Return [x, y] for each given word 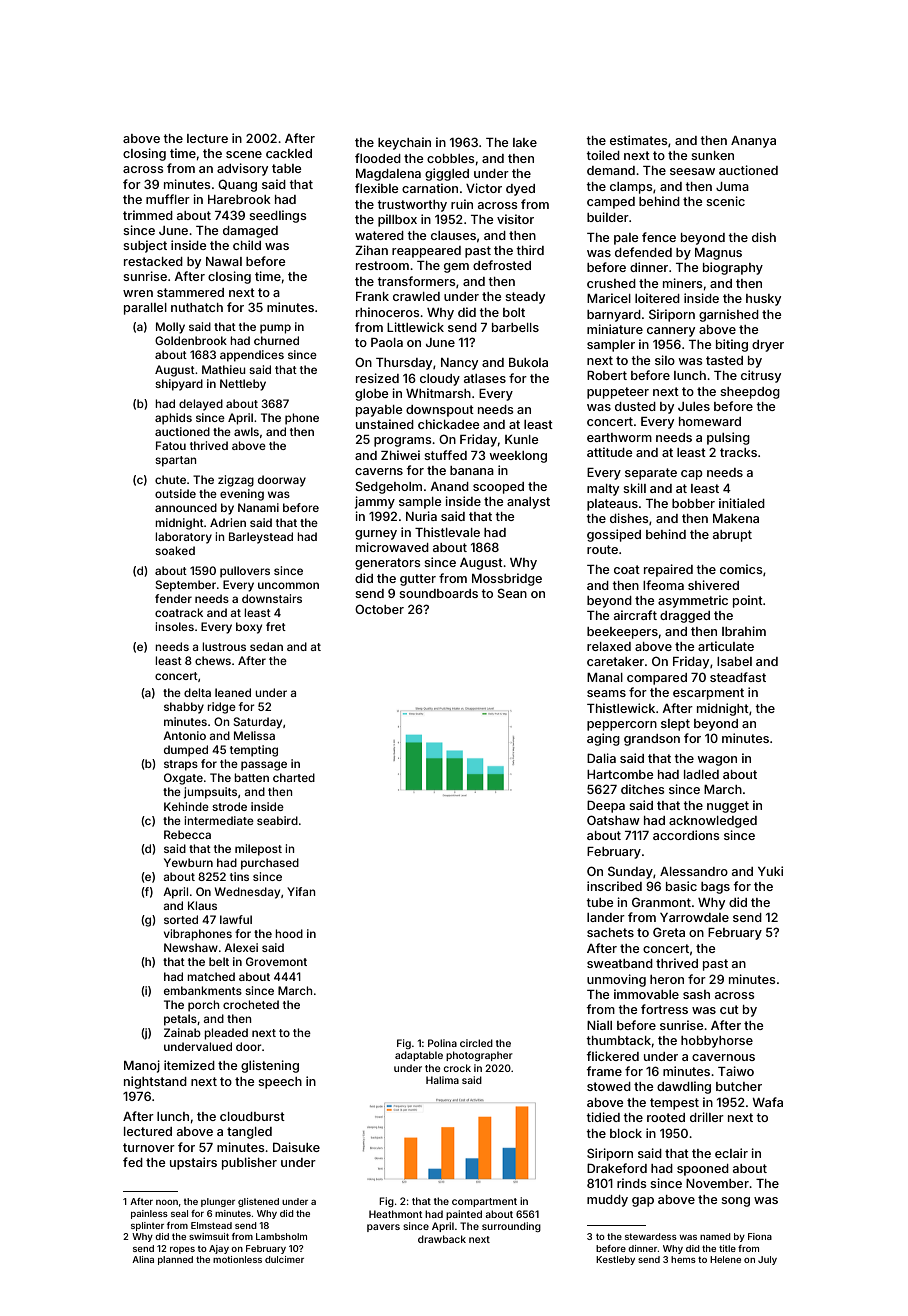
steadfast [738, 677]
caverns [379, 471]
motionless [237, 1259]
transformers [416, 281]
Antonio [184, 735]
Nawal [224, 261]
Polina [442, 1043]
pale [626, 239]
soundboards [438, 593]
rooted [666, 1117]
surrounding [511, 1227]
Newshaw [191, 947]
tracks [738, 452]
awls [246, 431]
